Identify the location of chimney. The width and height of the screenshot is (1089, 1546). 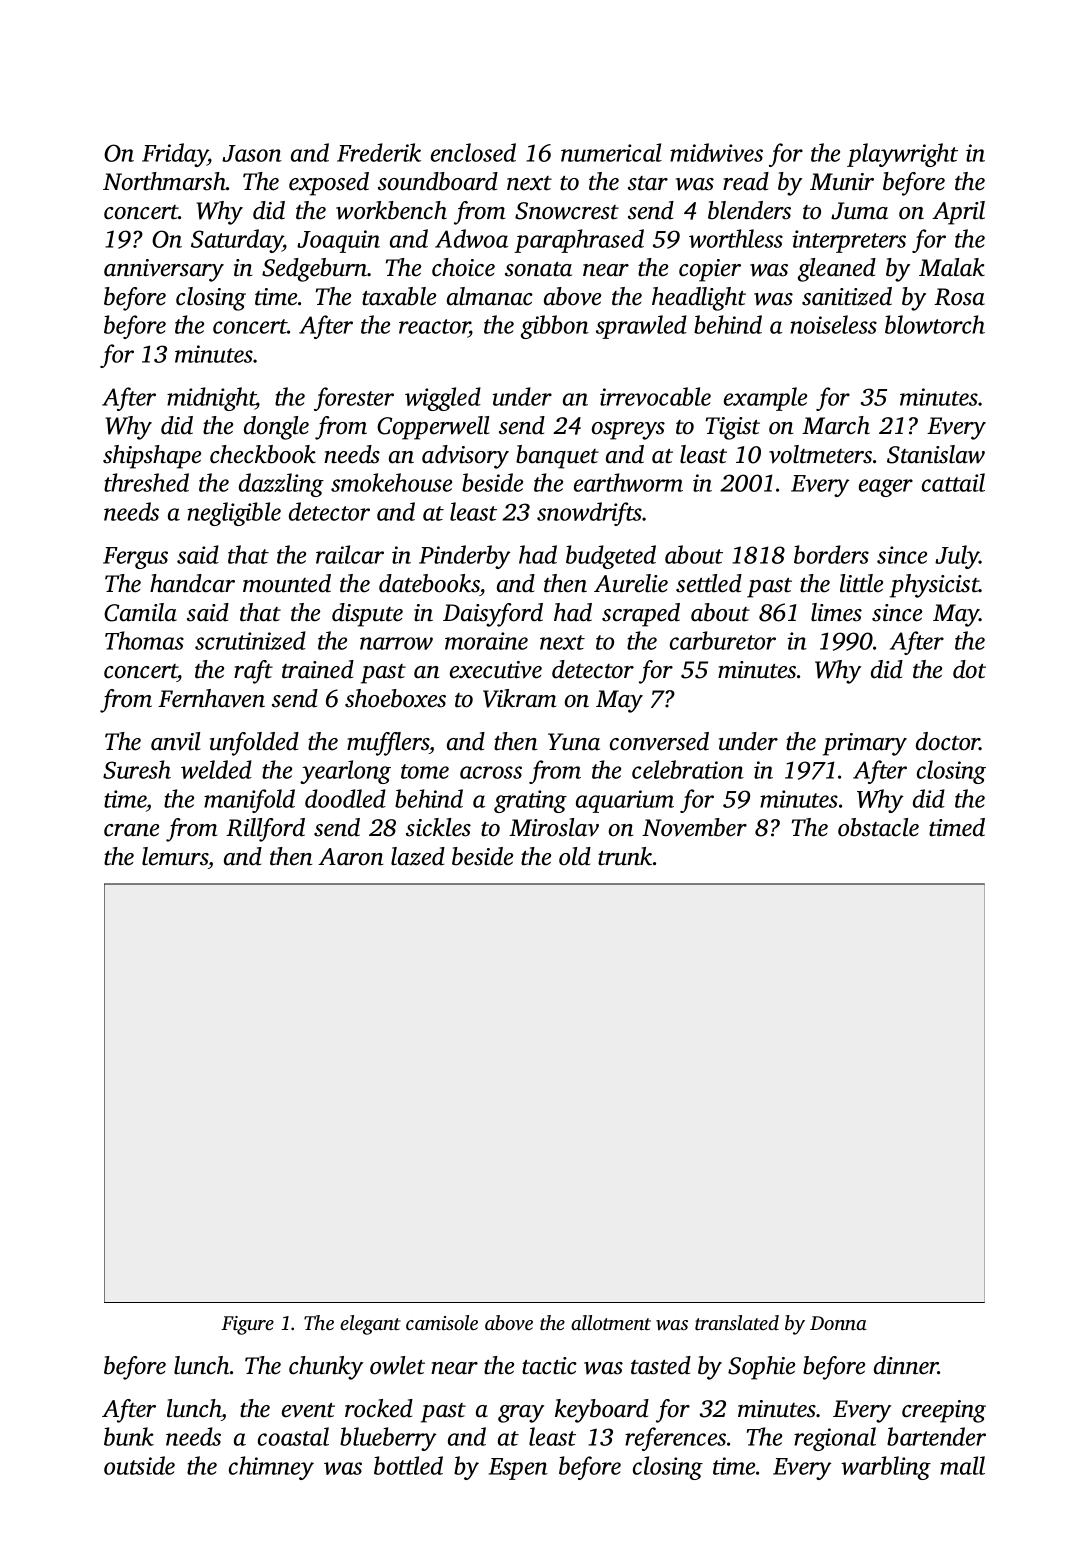
(271, 1468).
